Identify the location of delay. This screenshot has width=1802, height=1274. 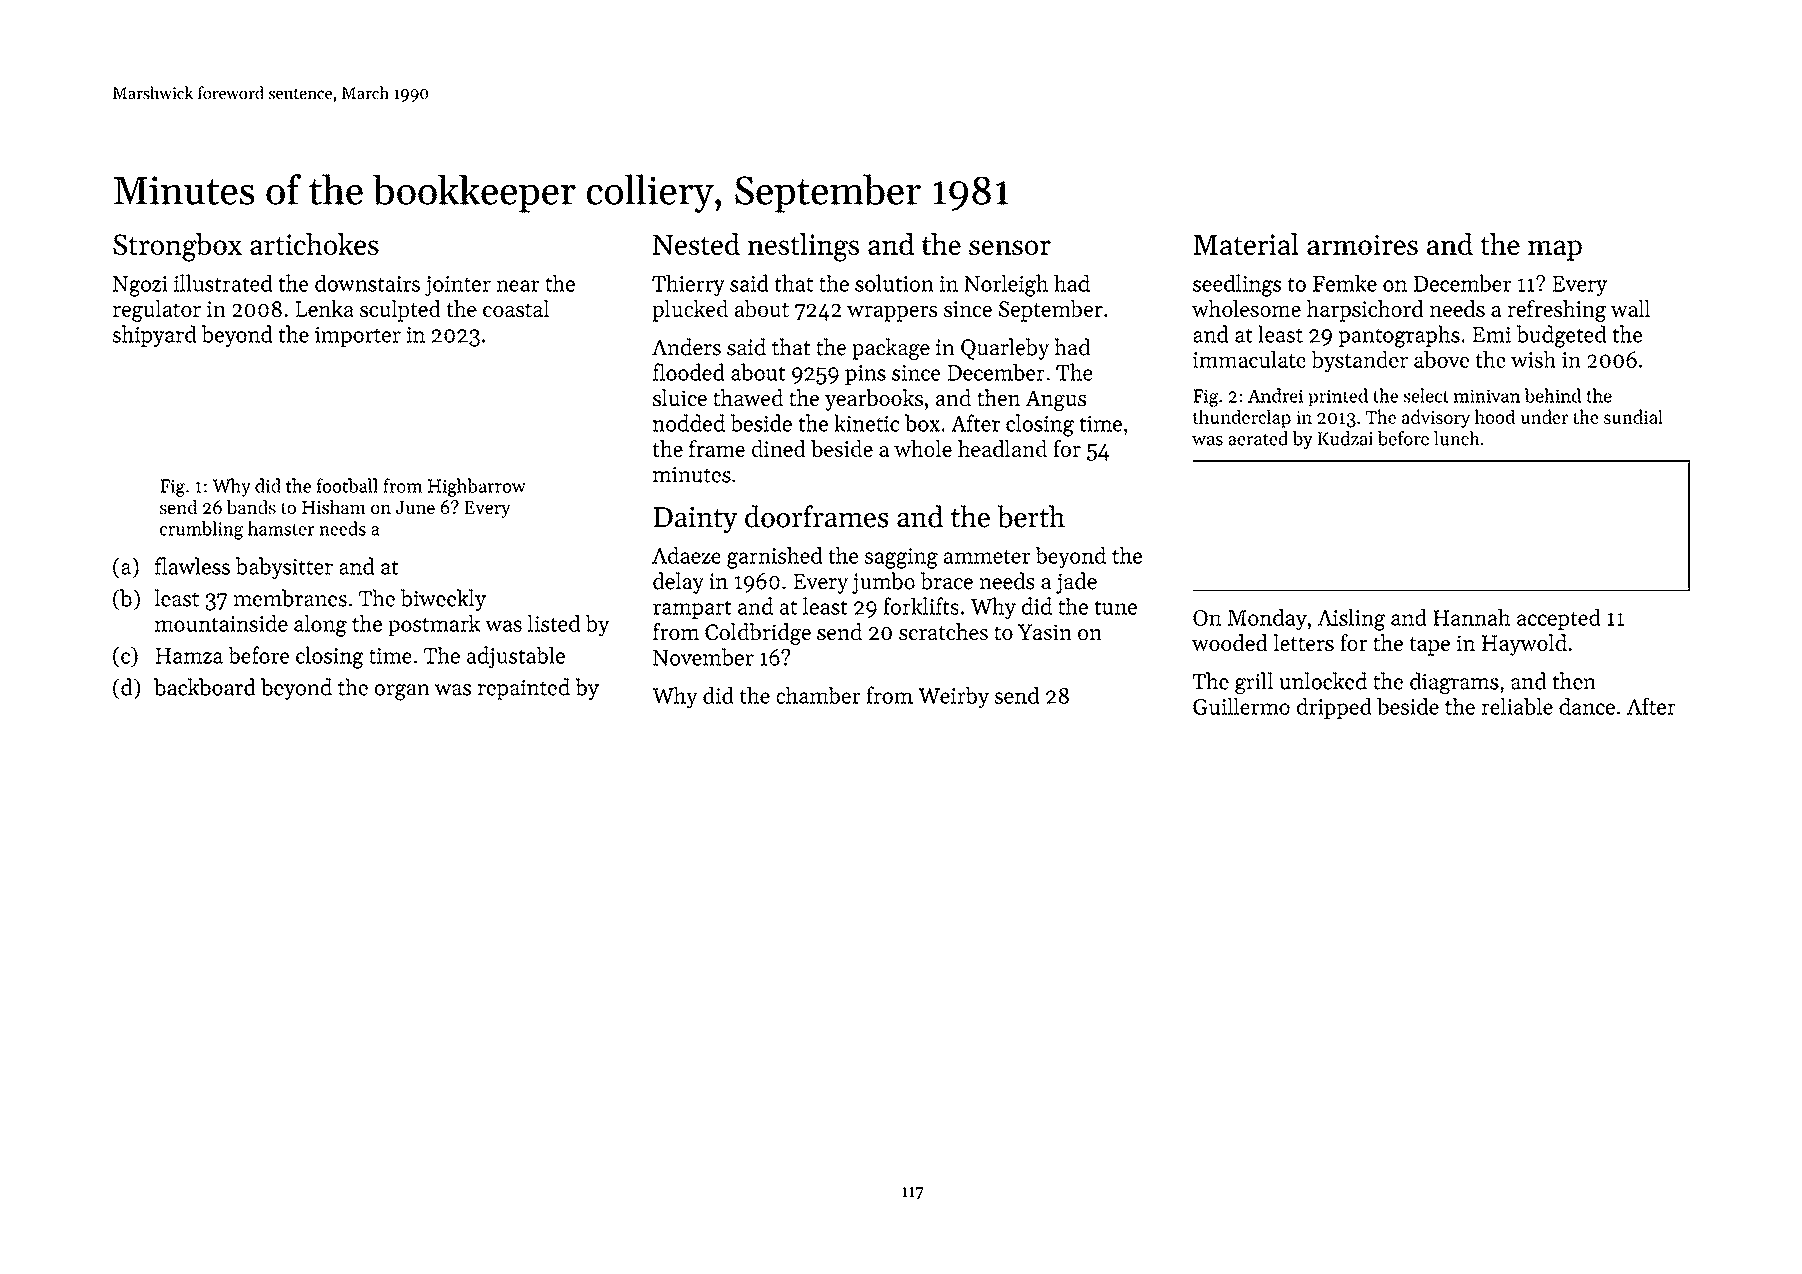
(678, 583).
